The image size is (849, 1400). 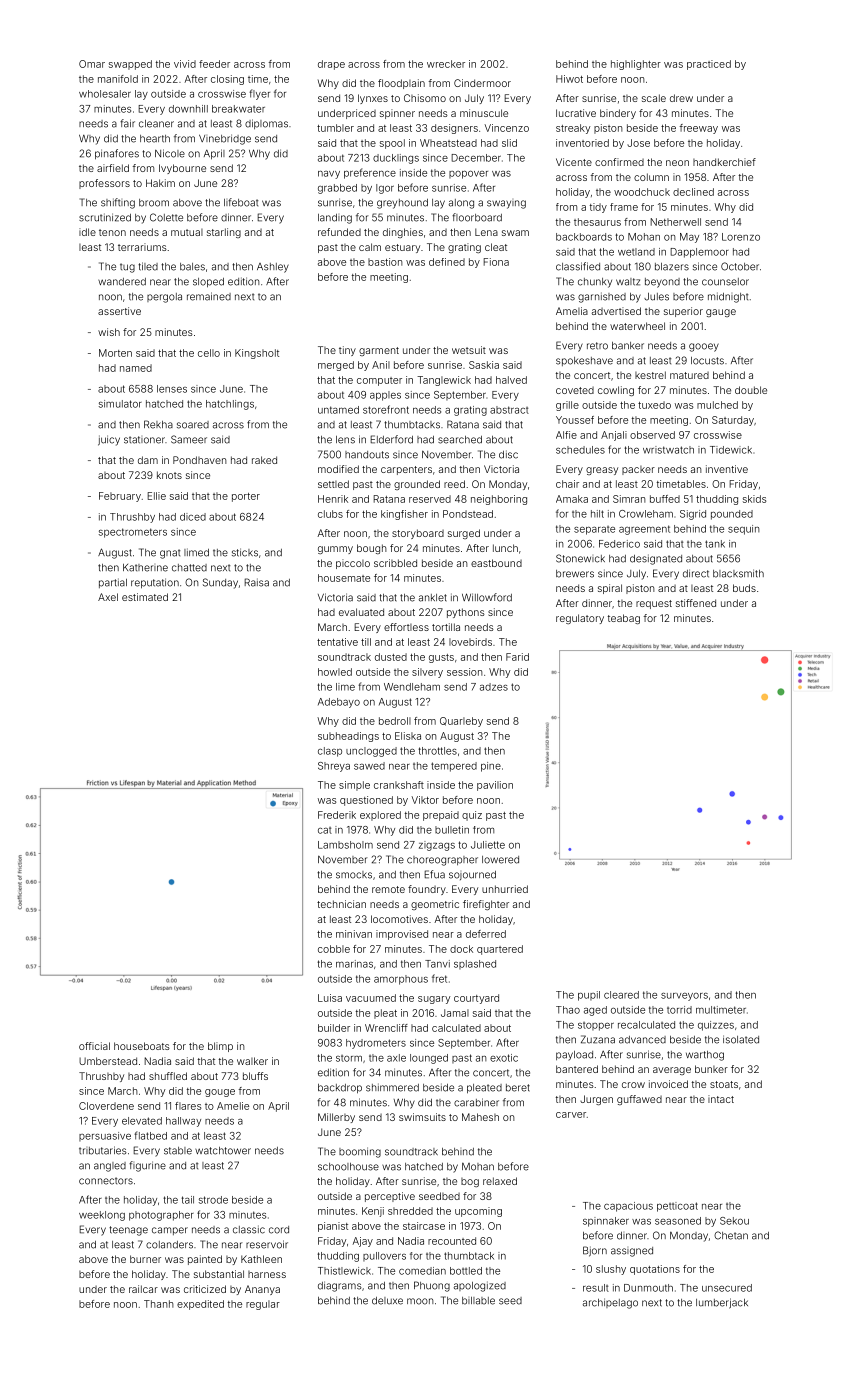 I want to click on surveyors, so click(x=684, y=997).
